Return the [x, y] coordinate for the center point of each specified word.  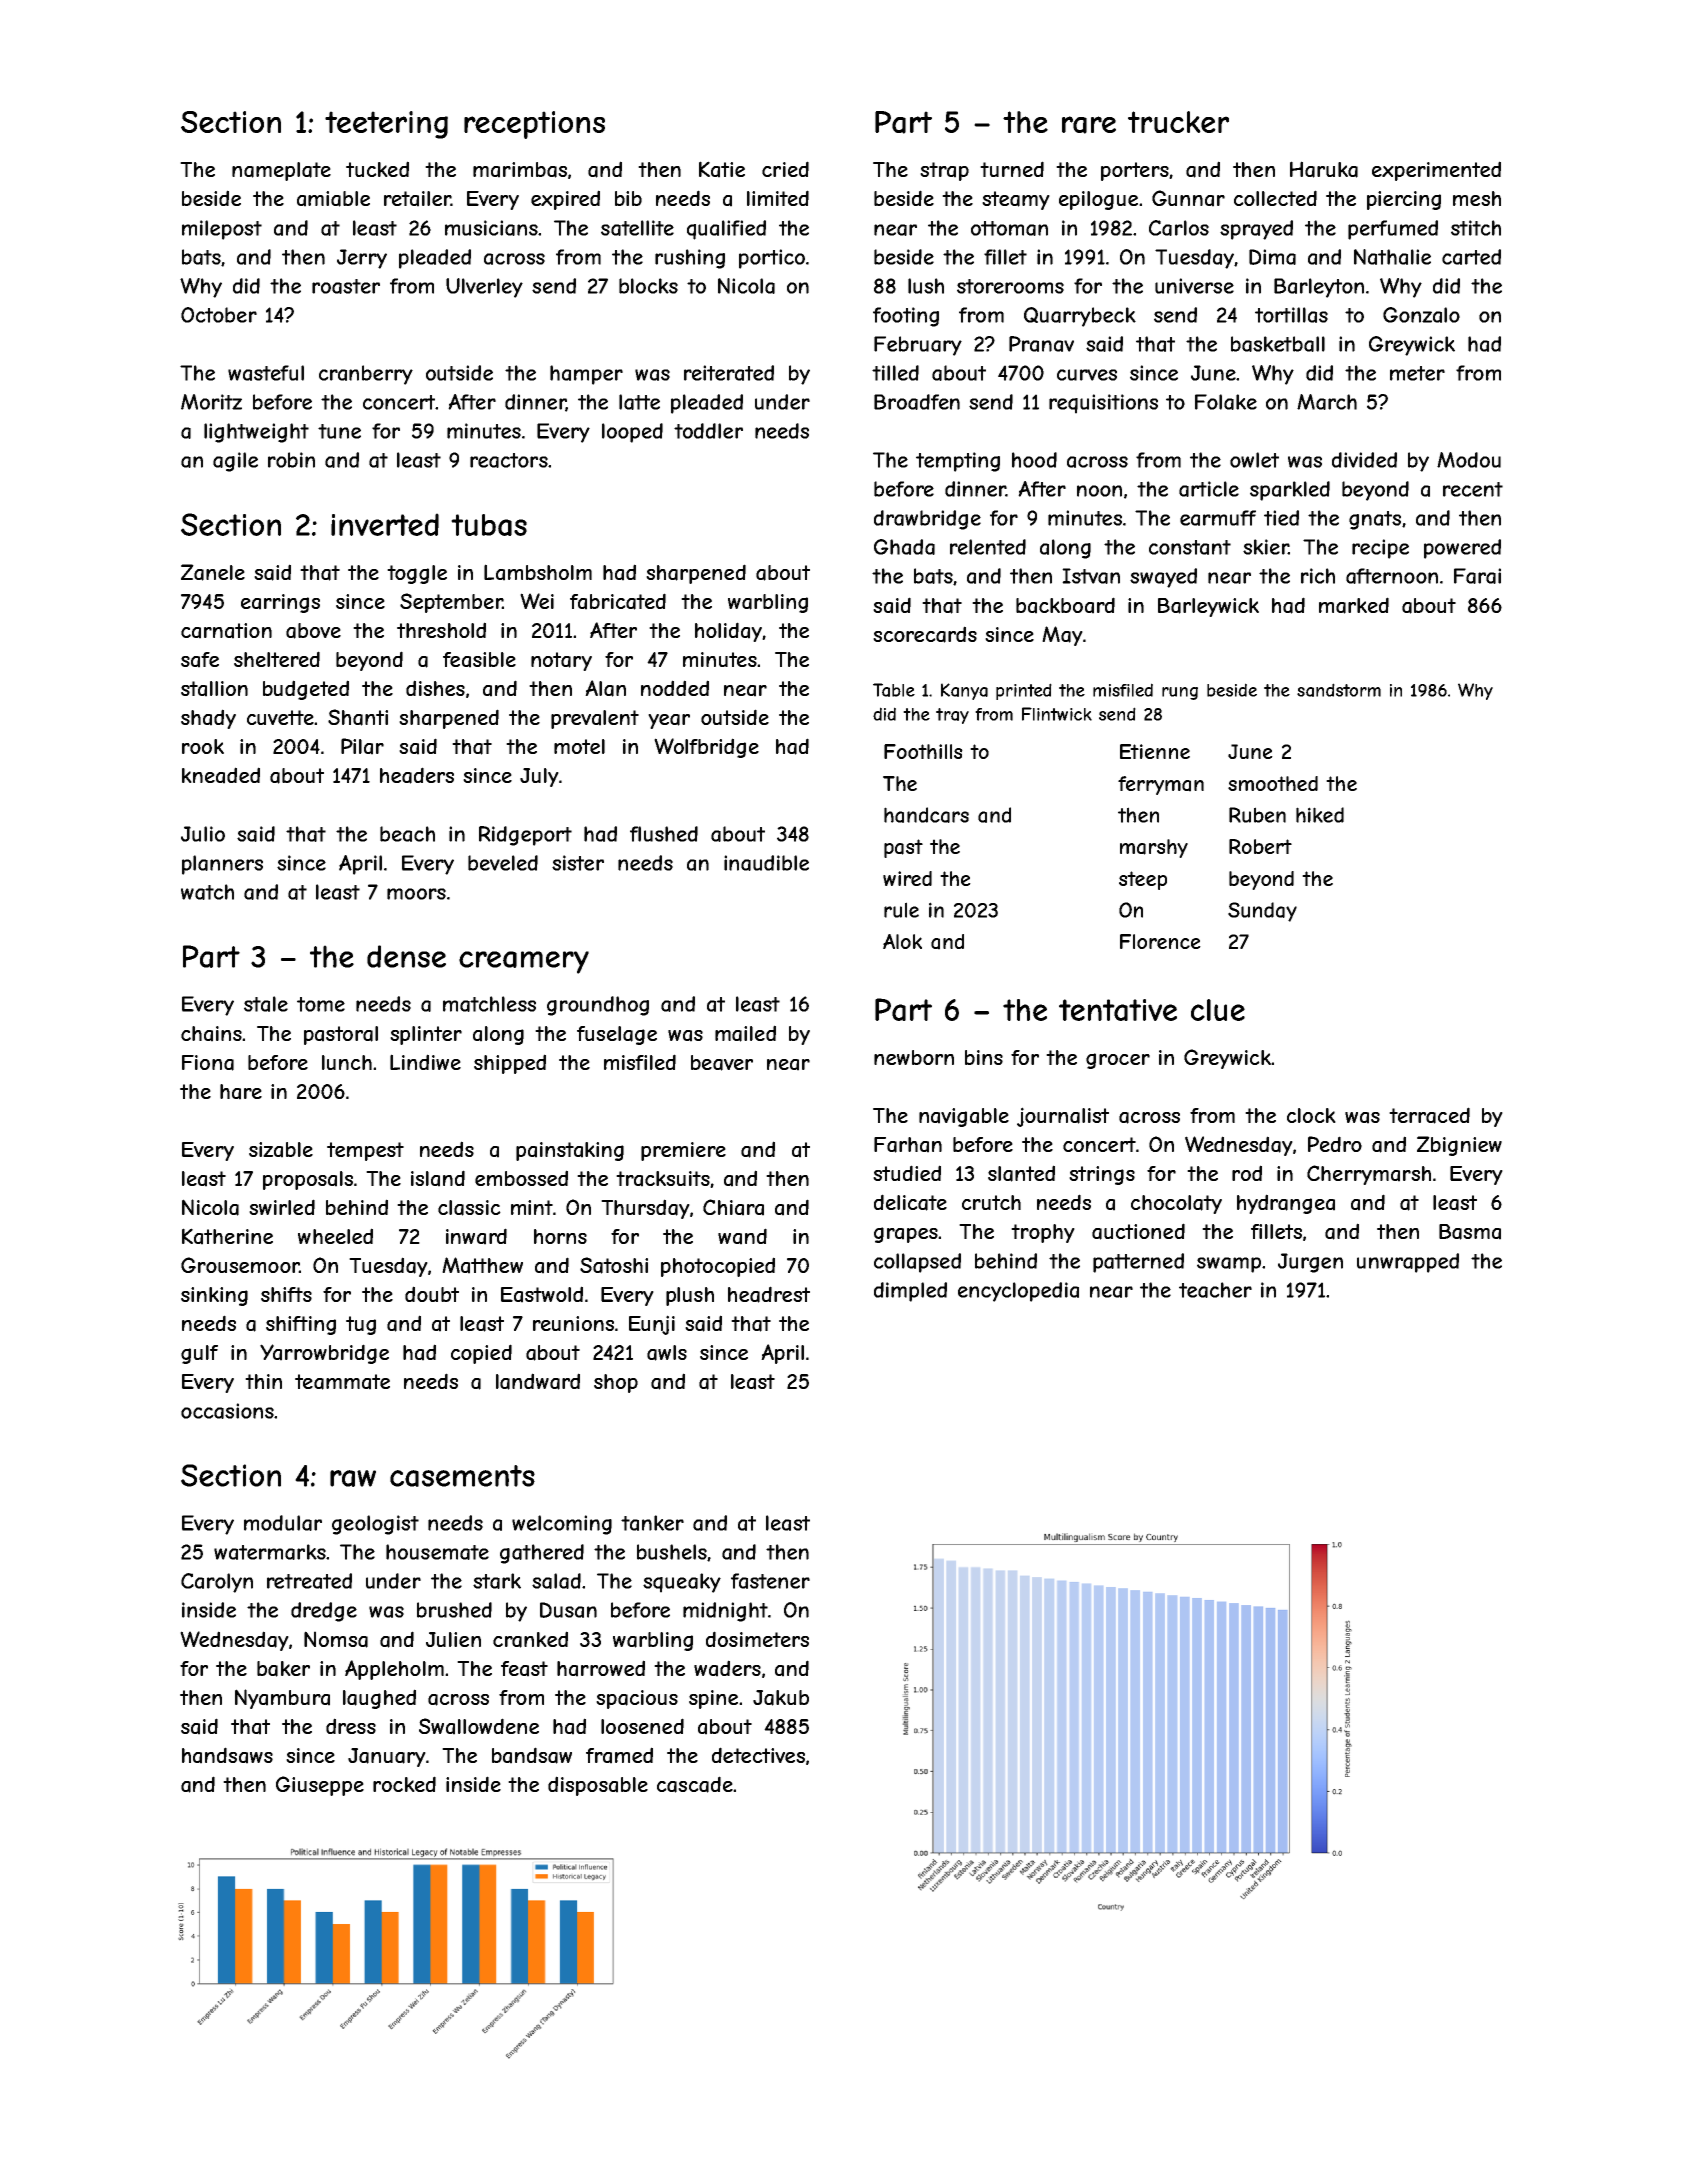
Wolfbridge [706, 748]
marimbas [520, 170]
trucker [1178, 122]
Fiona [208, 1063]
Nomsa [336, 1639]
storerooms [1010, 286]
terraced [1429, 1115]
